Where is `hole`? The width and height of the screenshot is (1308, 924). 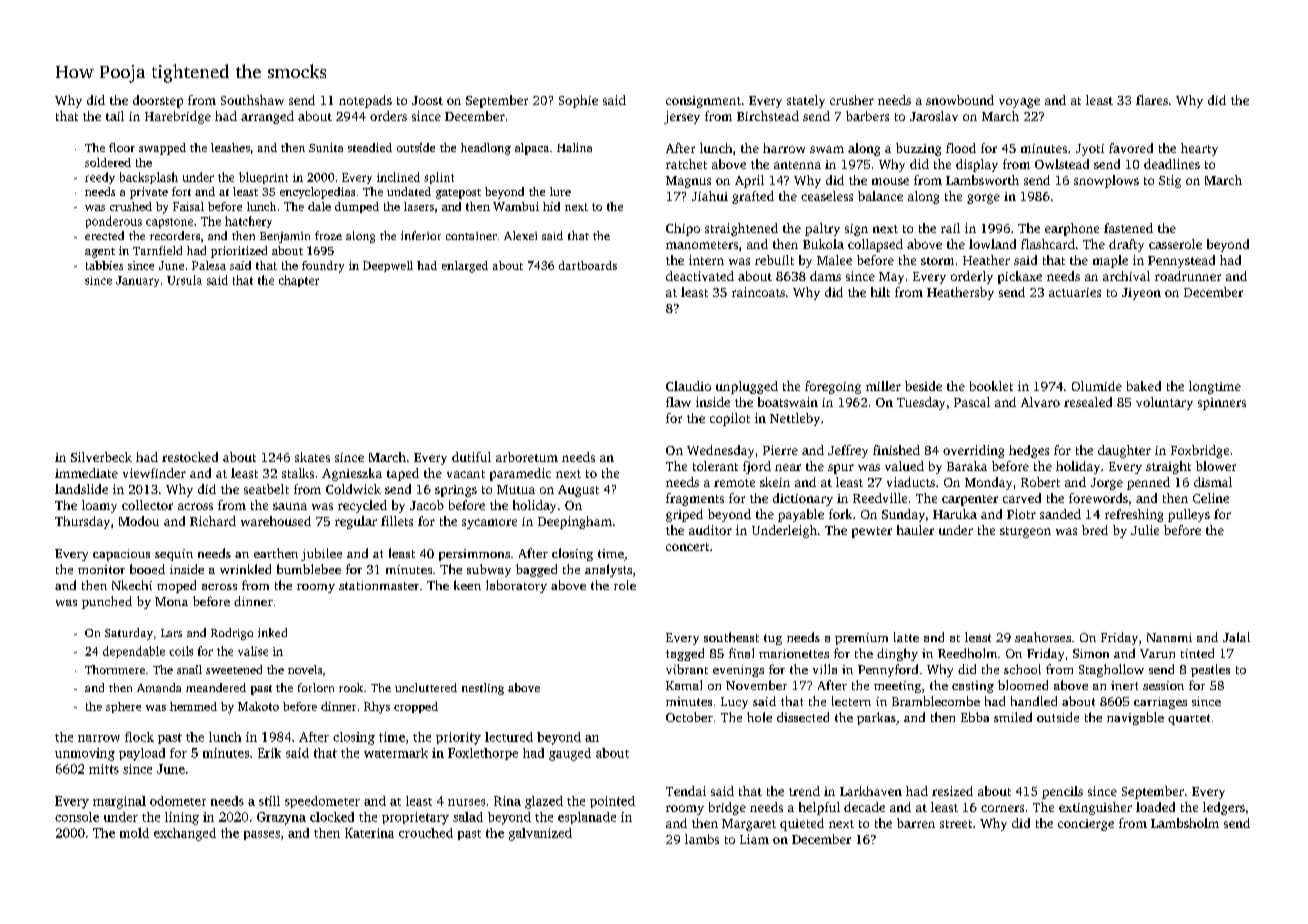
hole is located at coordinates (759, 717).
